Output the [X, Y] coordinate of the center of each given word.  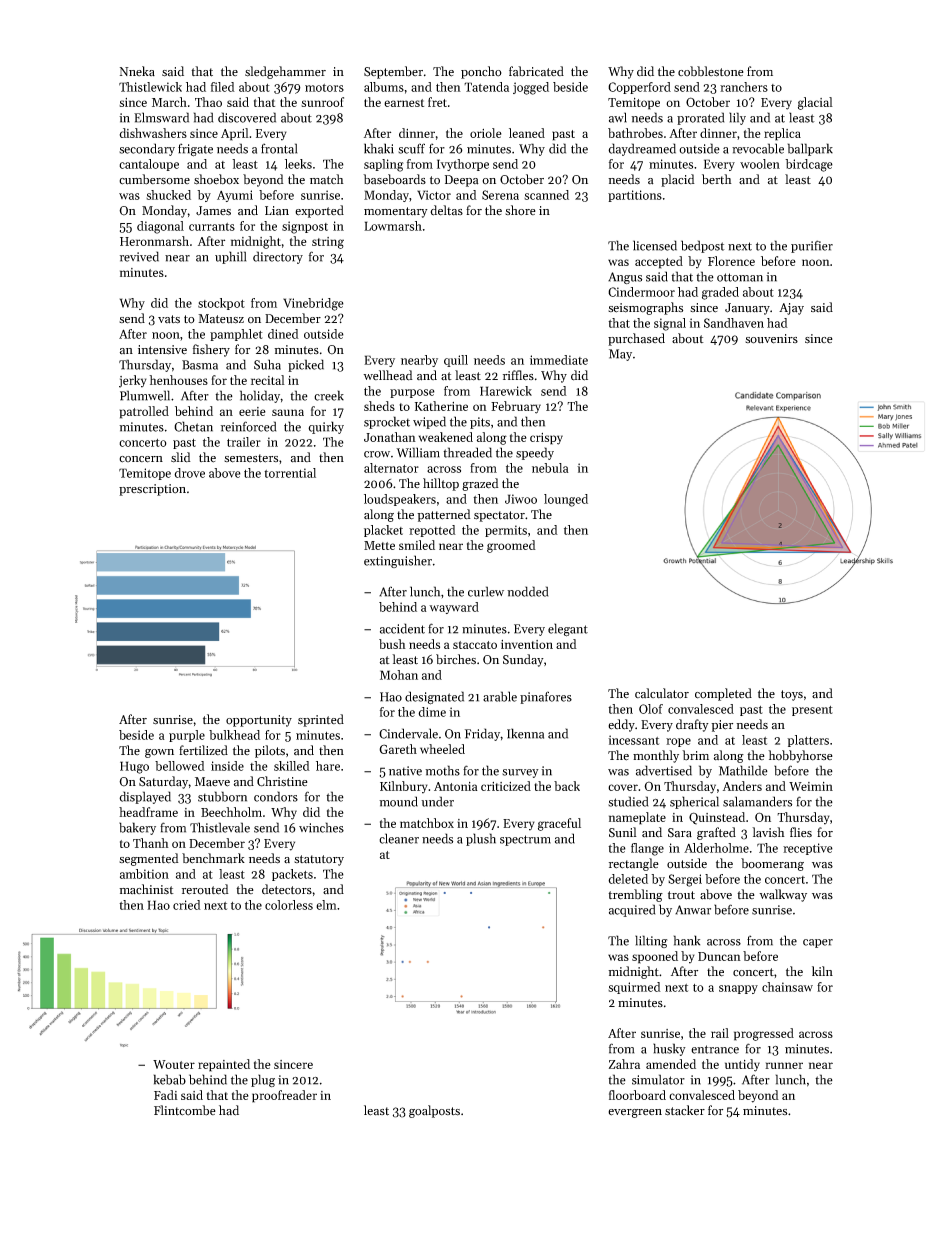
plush [481, 839]
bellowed [180, 766]
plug [263, 1080]
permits [506, 531]
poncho [481, 72]
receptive [808, 849]
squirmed [634, 988]
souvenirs [771, 339]
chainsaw [787, 987]
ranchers [744, 87]
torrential [290, 473]
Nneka [137, 71]
